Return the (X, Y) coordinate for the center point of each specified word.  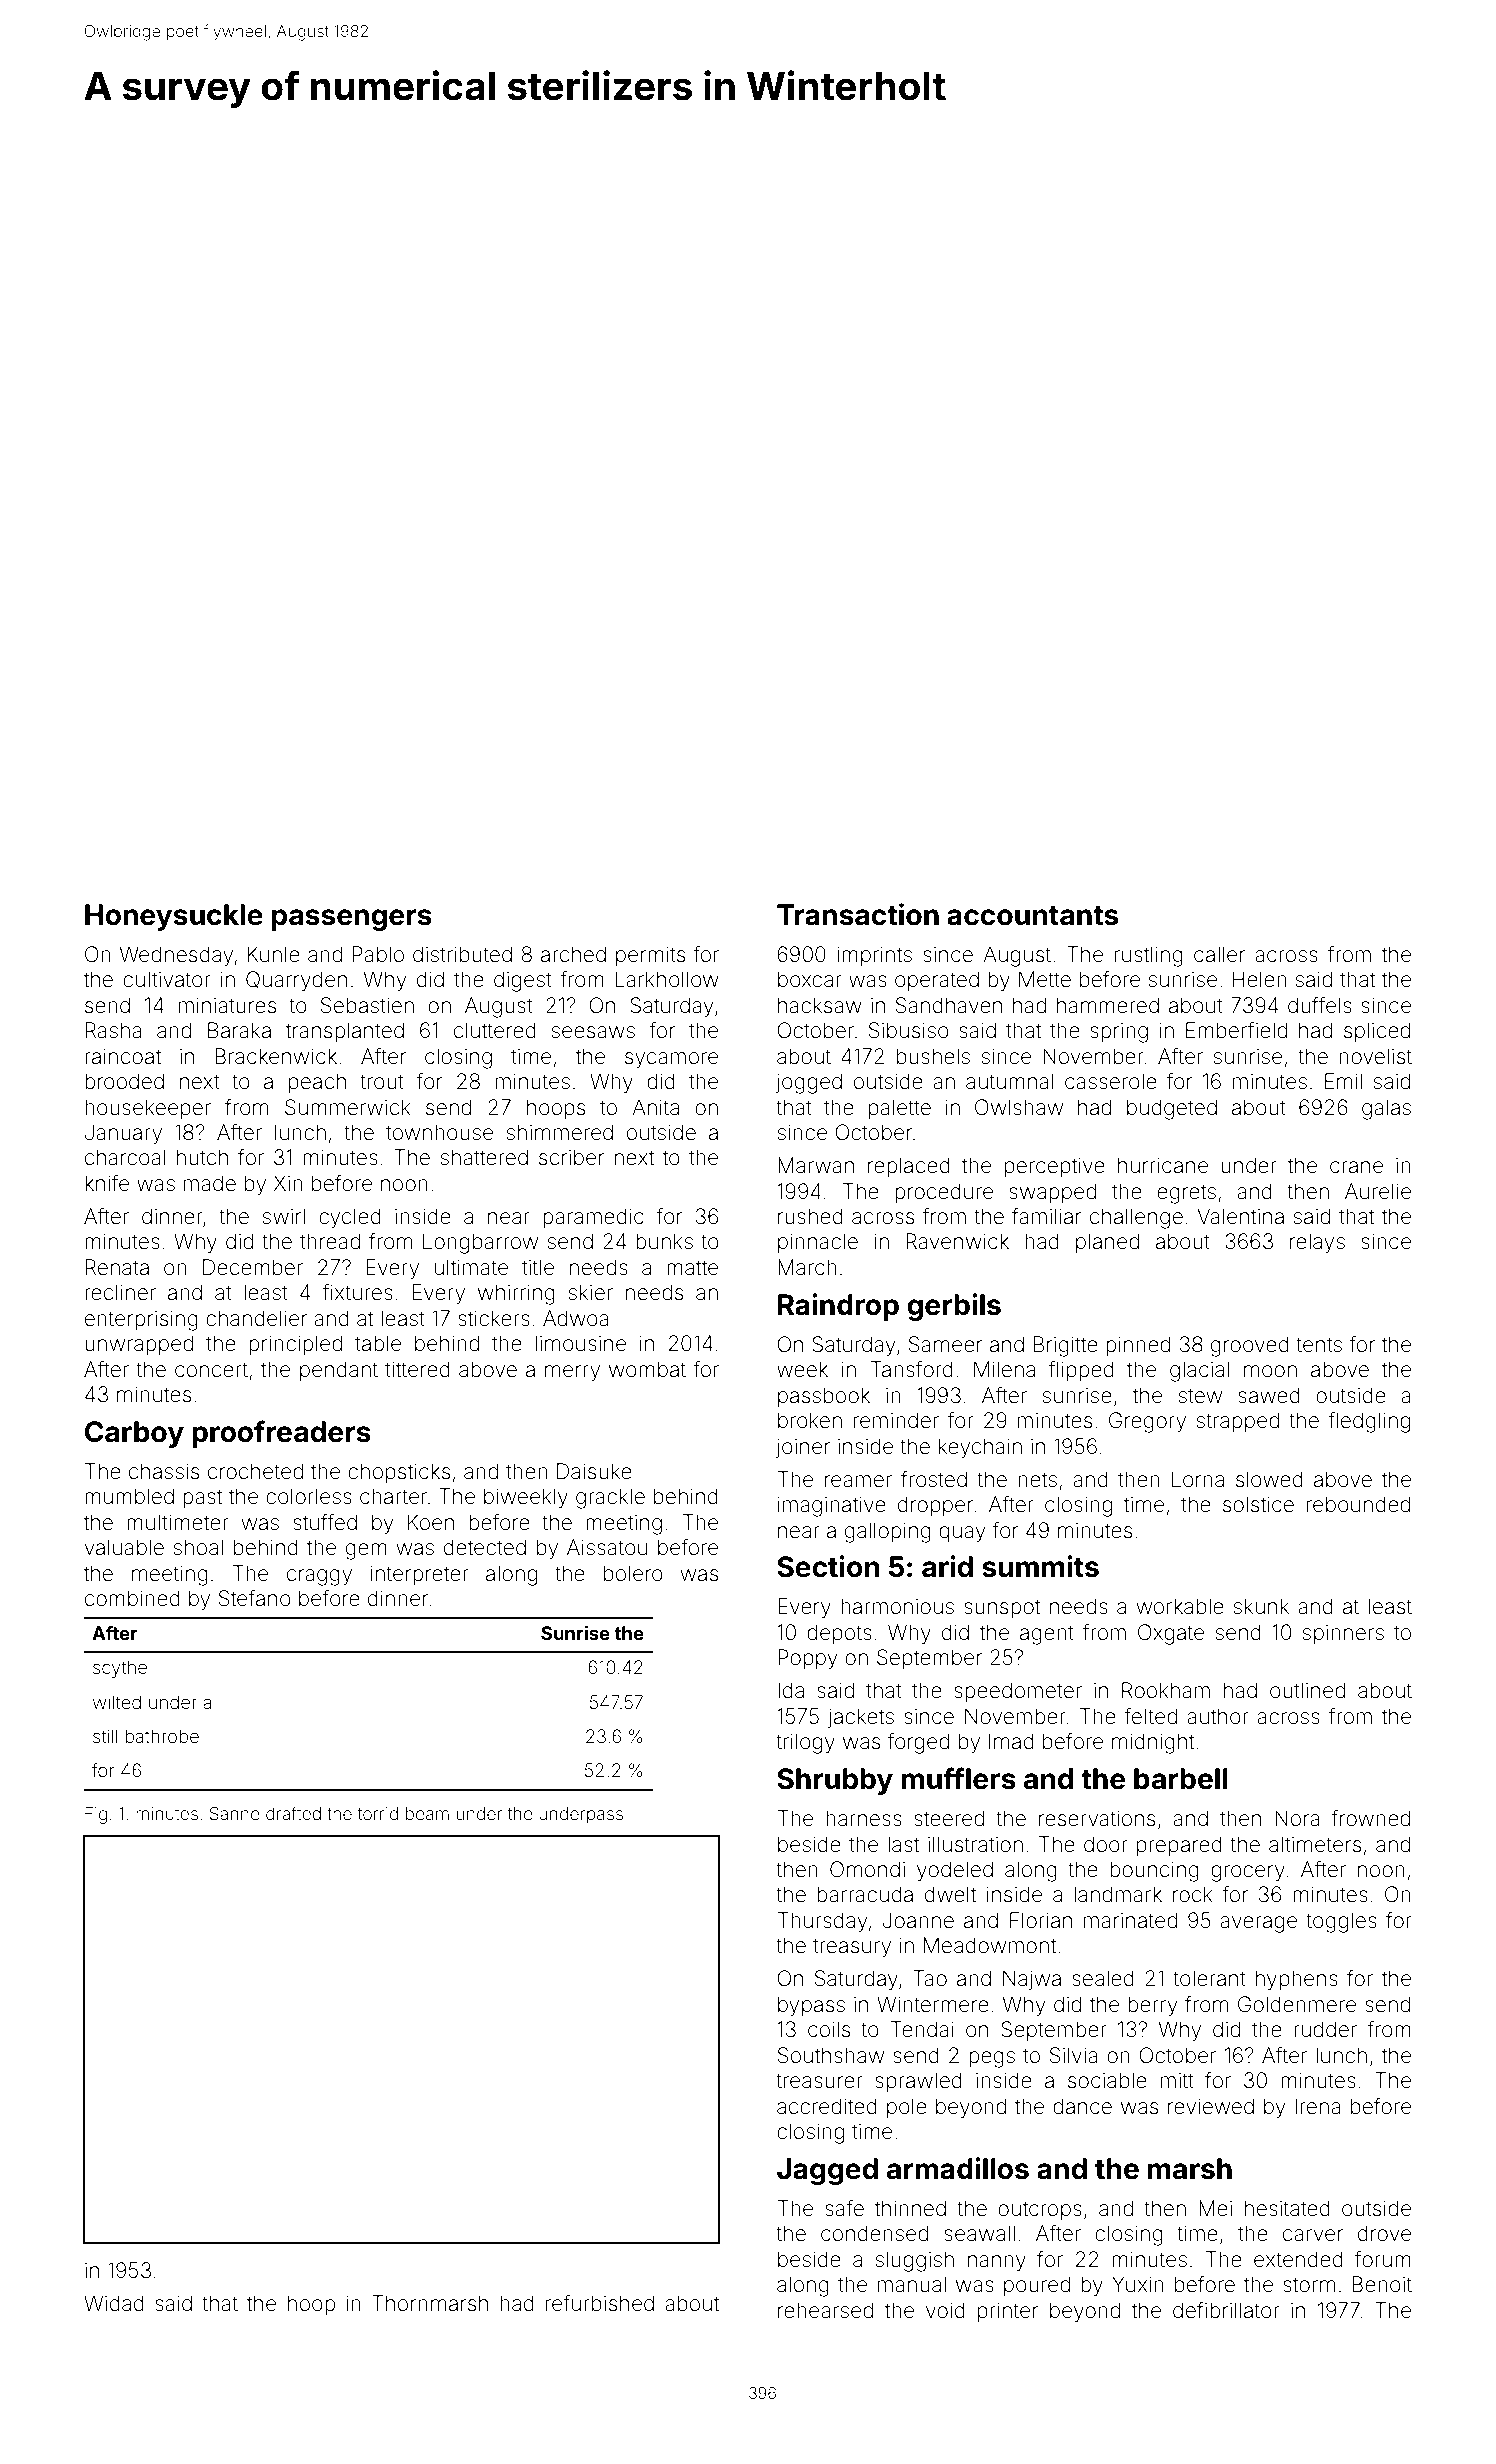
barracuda (865, 1894)
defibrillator (1226, 2310)
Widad (114, 2303)
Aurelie (1378, 1191)
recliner (120, 1292)
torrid (378, 1813)
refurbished (600, 2303)
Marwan (816, 1165)
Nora (1297, 1818)
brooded (124, 1081)
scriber (571, 1157)
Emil (1343, 1081)
